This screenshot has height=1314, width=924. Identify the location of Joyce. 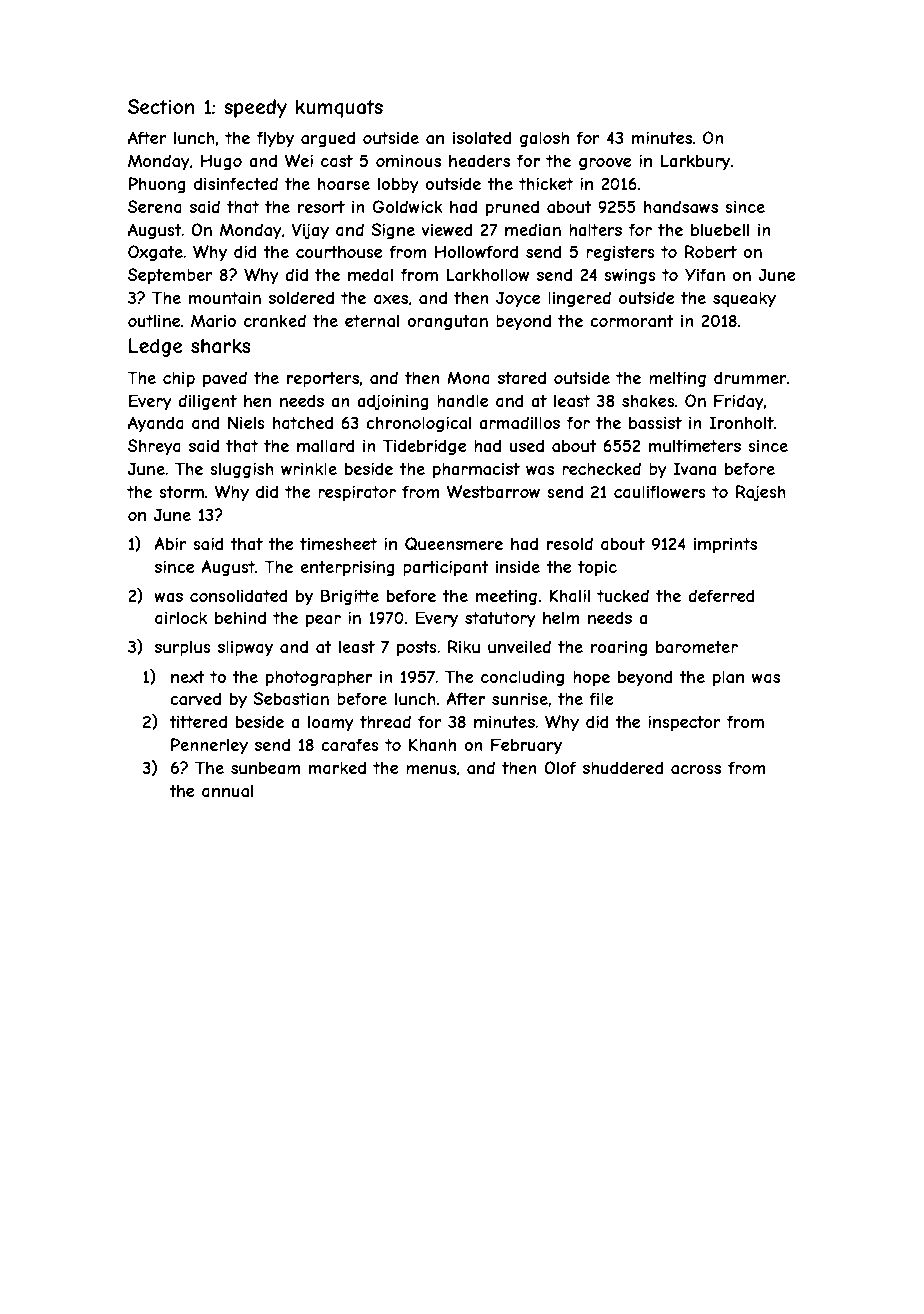
(518, 299).
